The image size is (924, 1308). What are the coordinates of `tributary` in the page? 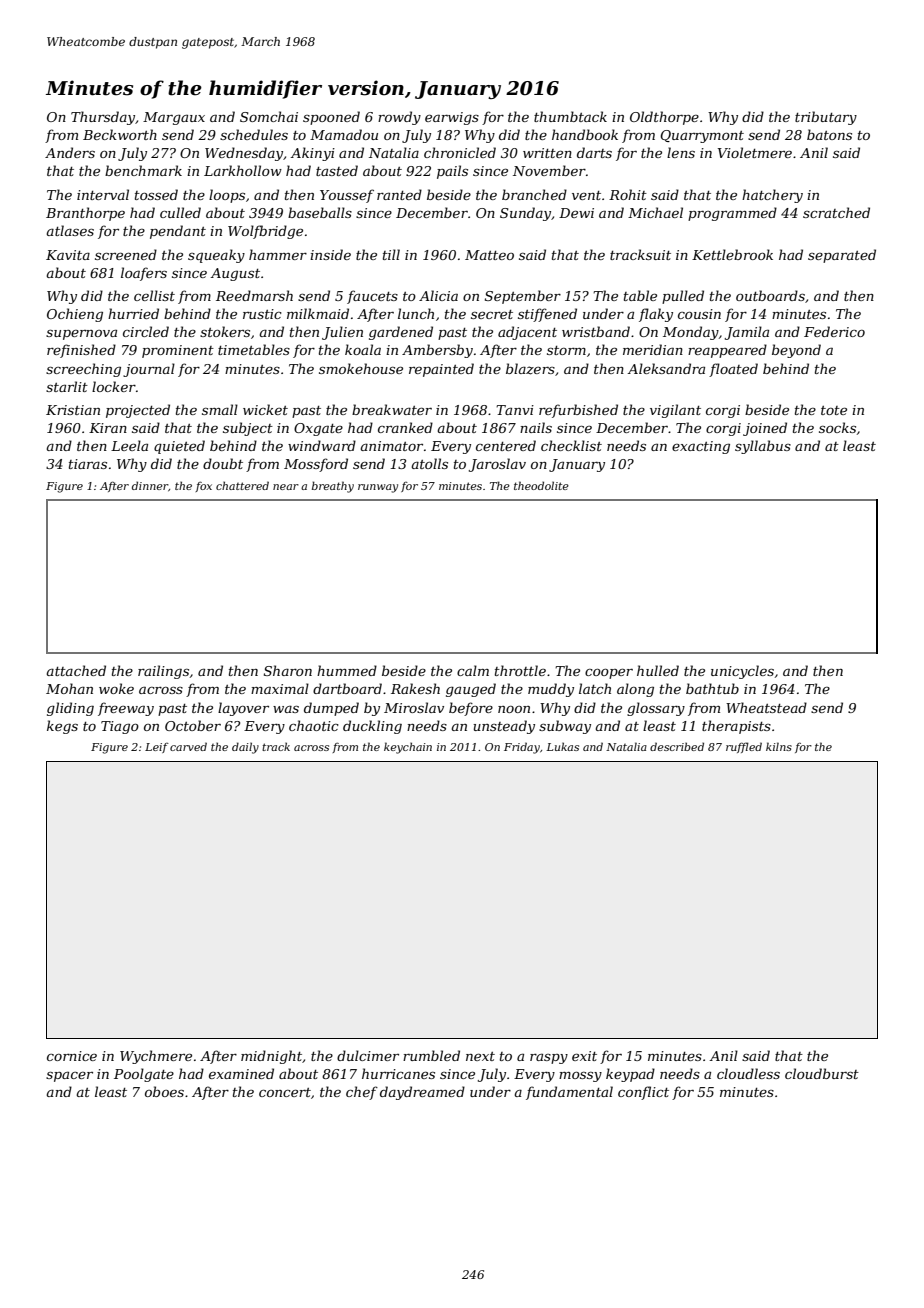 It's located at (826, 118).
